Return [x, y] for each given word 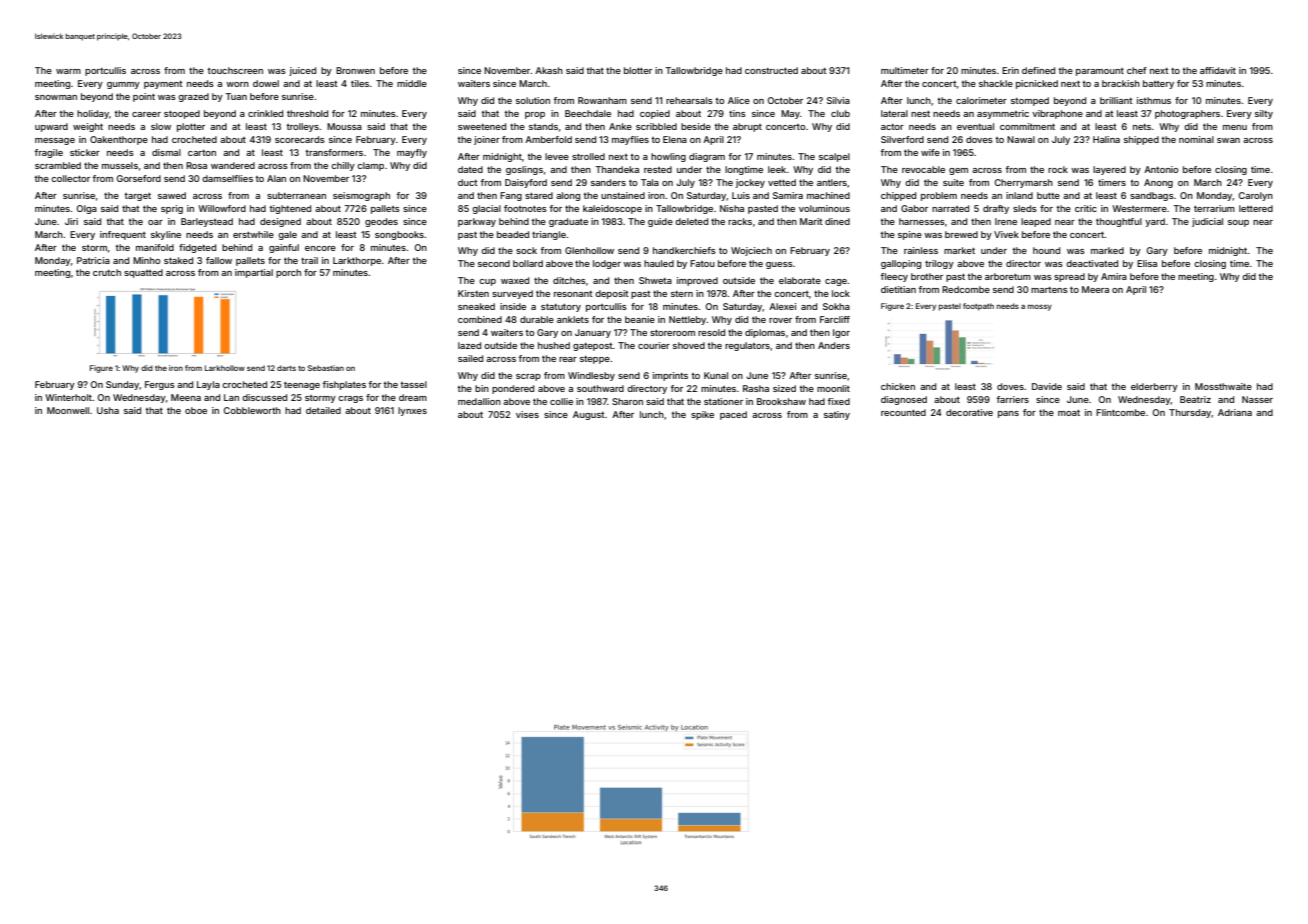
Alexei [782, 306]
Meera [1095, 289]
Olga [87, 209]
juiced [302, 71]
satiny [837, 415]
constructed [771, 70]
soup [1238, 223]
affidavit [1218, 70]
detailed [323, 410]
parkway [477, 222]
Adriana [1235, 412]
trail [309, 260]
